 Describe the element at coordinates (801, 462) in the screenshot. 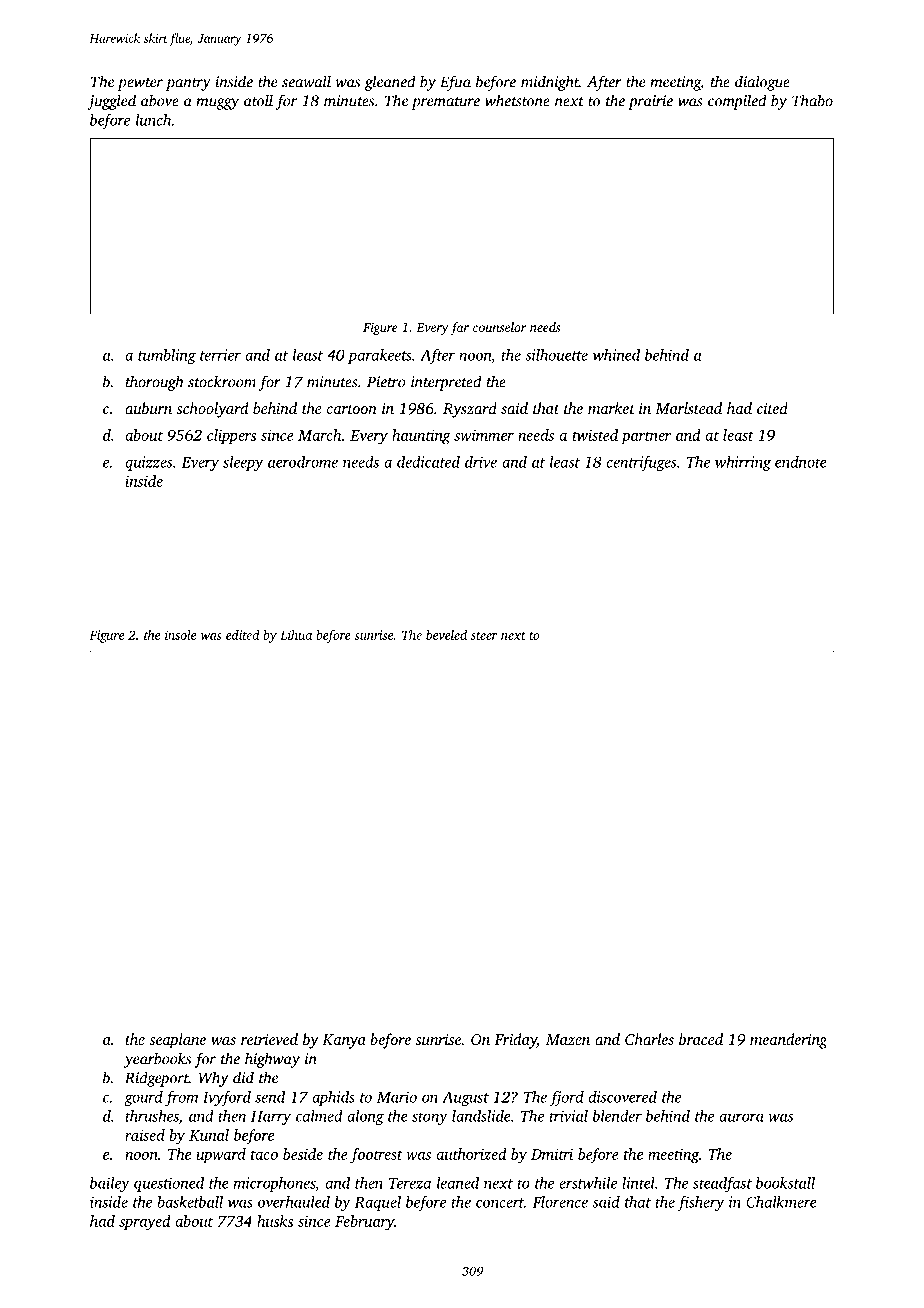

I see `endnote` at that location.
